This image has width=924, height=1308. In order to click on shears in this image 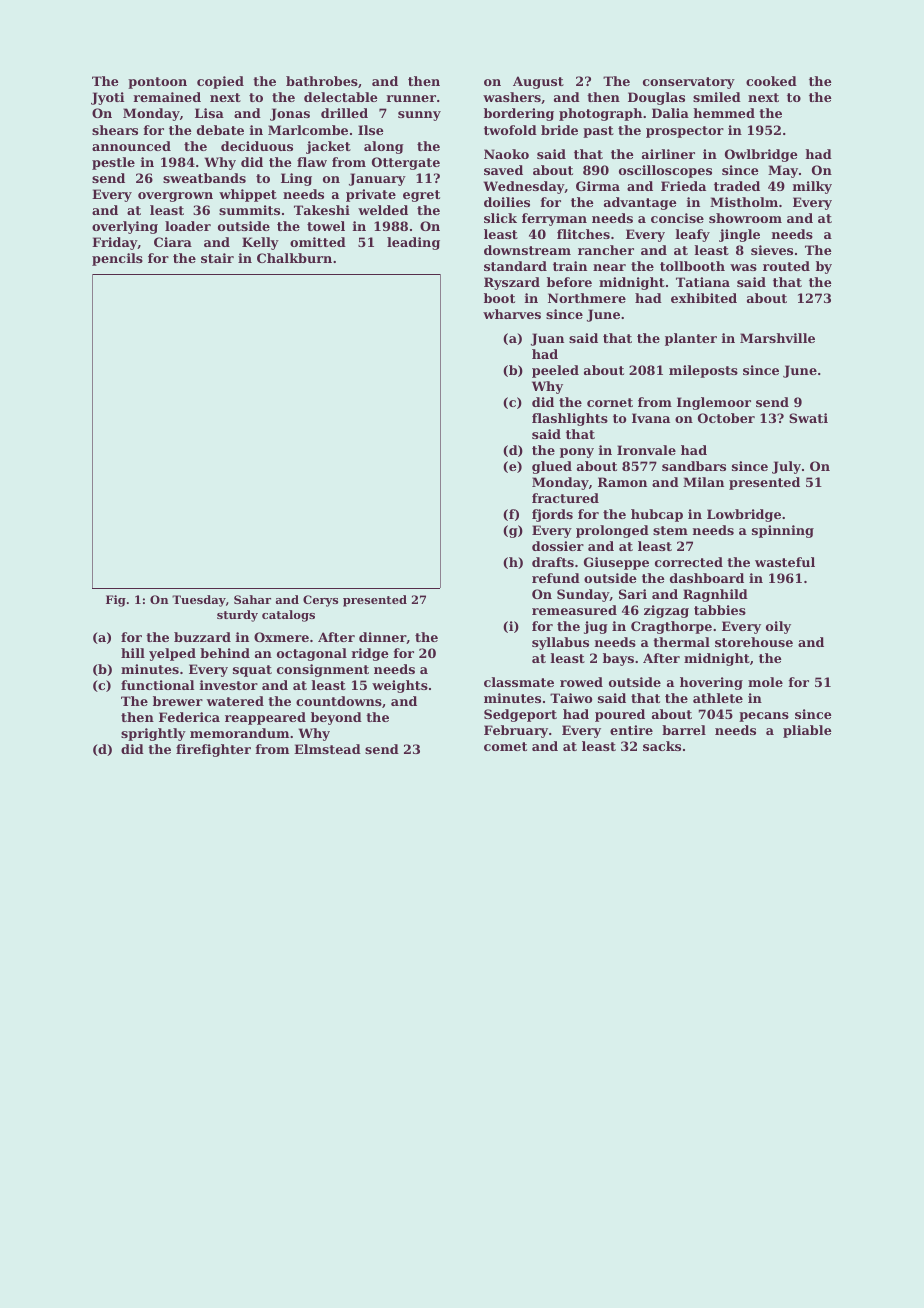, I will do `click(115, 130)`.
